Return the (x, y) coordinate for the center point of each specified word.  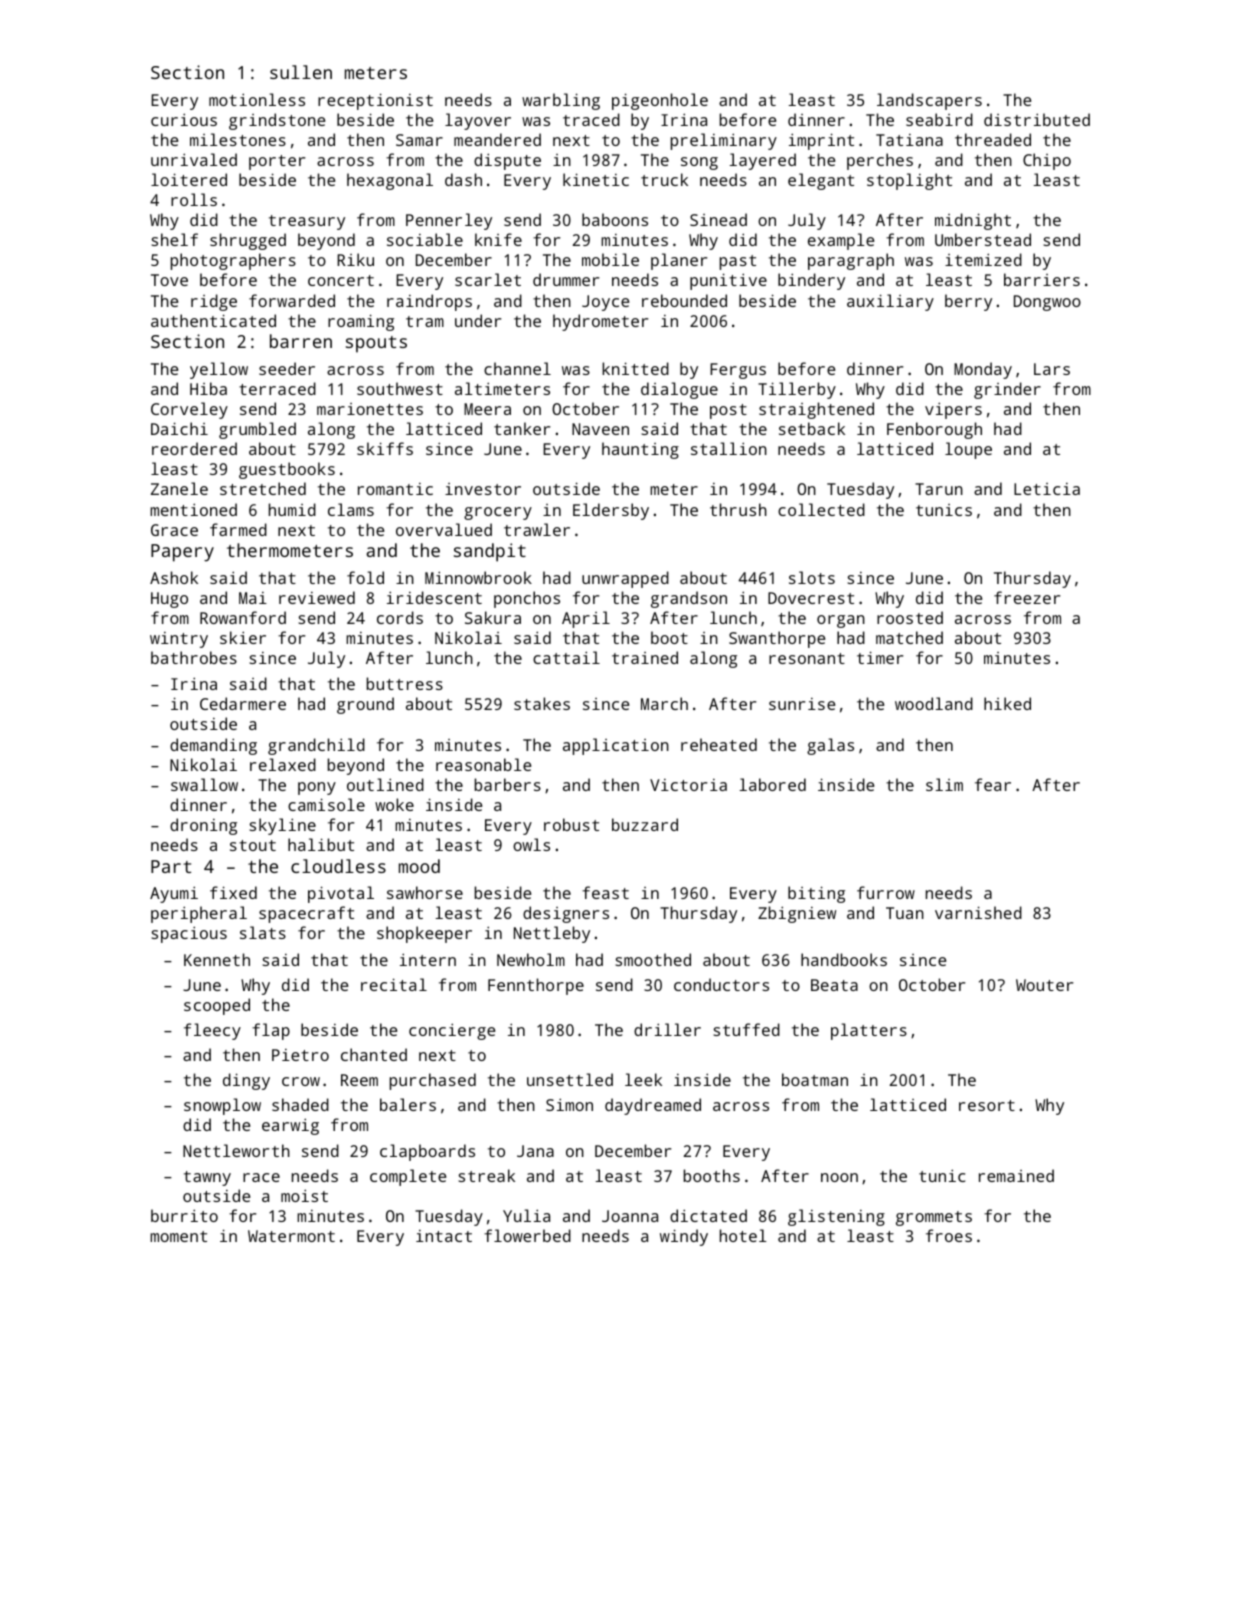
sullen (301, 72)
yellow (219, 370)
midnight (973, 221)
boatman (815, 1079)
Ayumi (174, 894)
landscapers (929, 101)
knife (498, 239)
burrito (184, 1215)
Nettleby (552, 934)
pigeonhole (660, 101)
